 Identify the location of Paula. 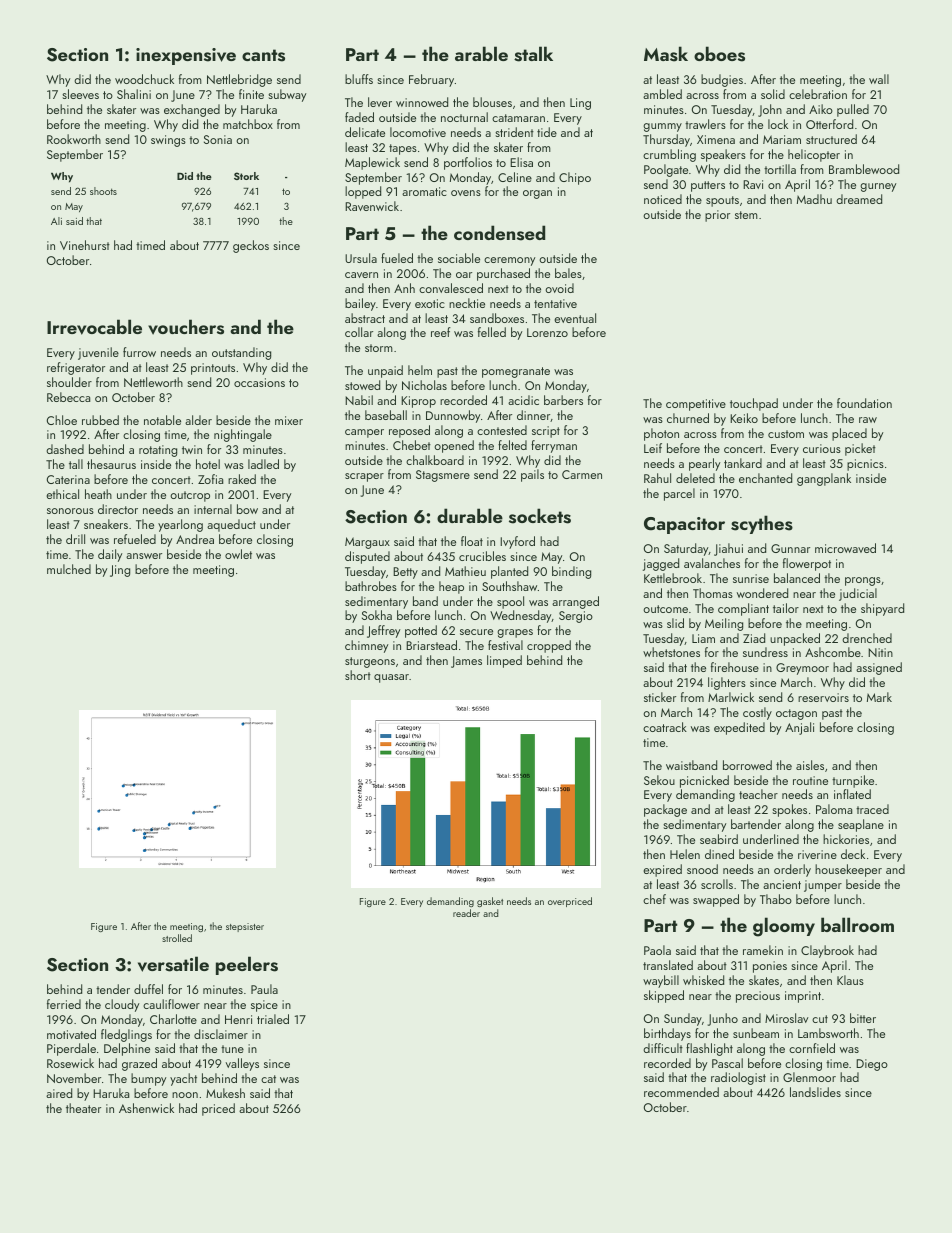
(264, 989).
